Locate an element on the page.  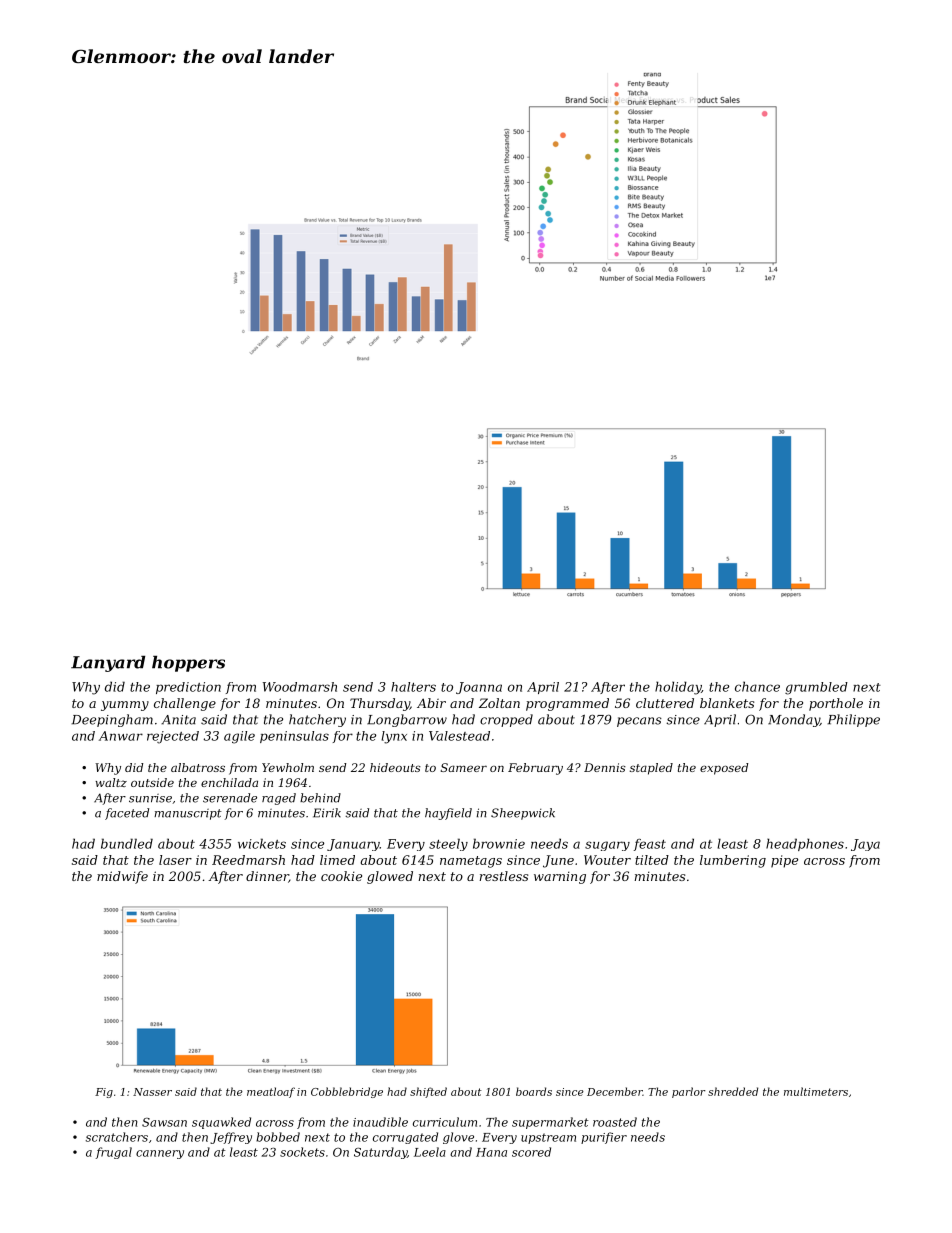
Jaya is located at coordinates (865, 845).
